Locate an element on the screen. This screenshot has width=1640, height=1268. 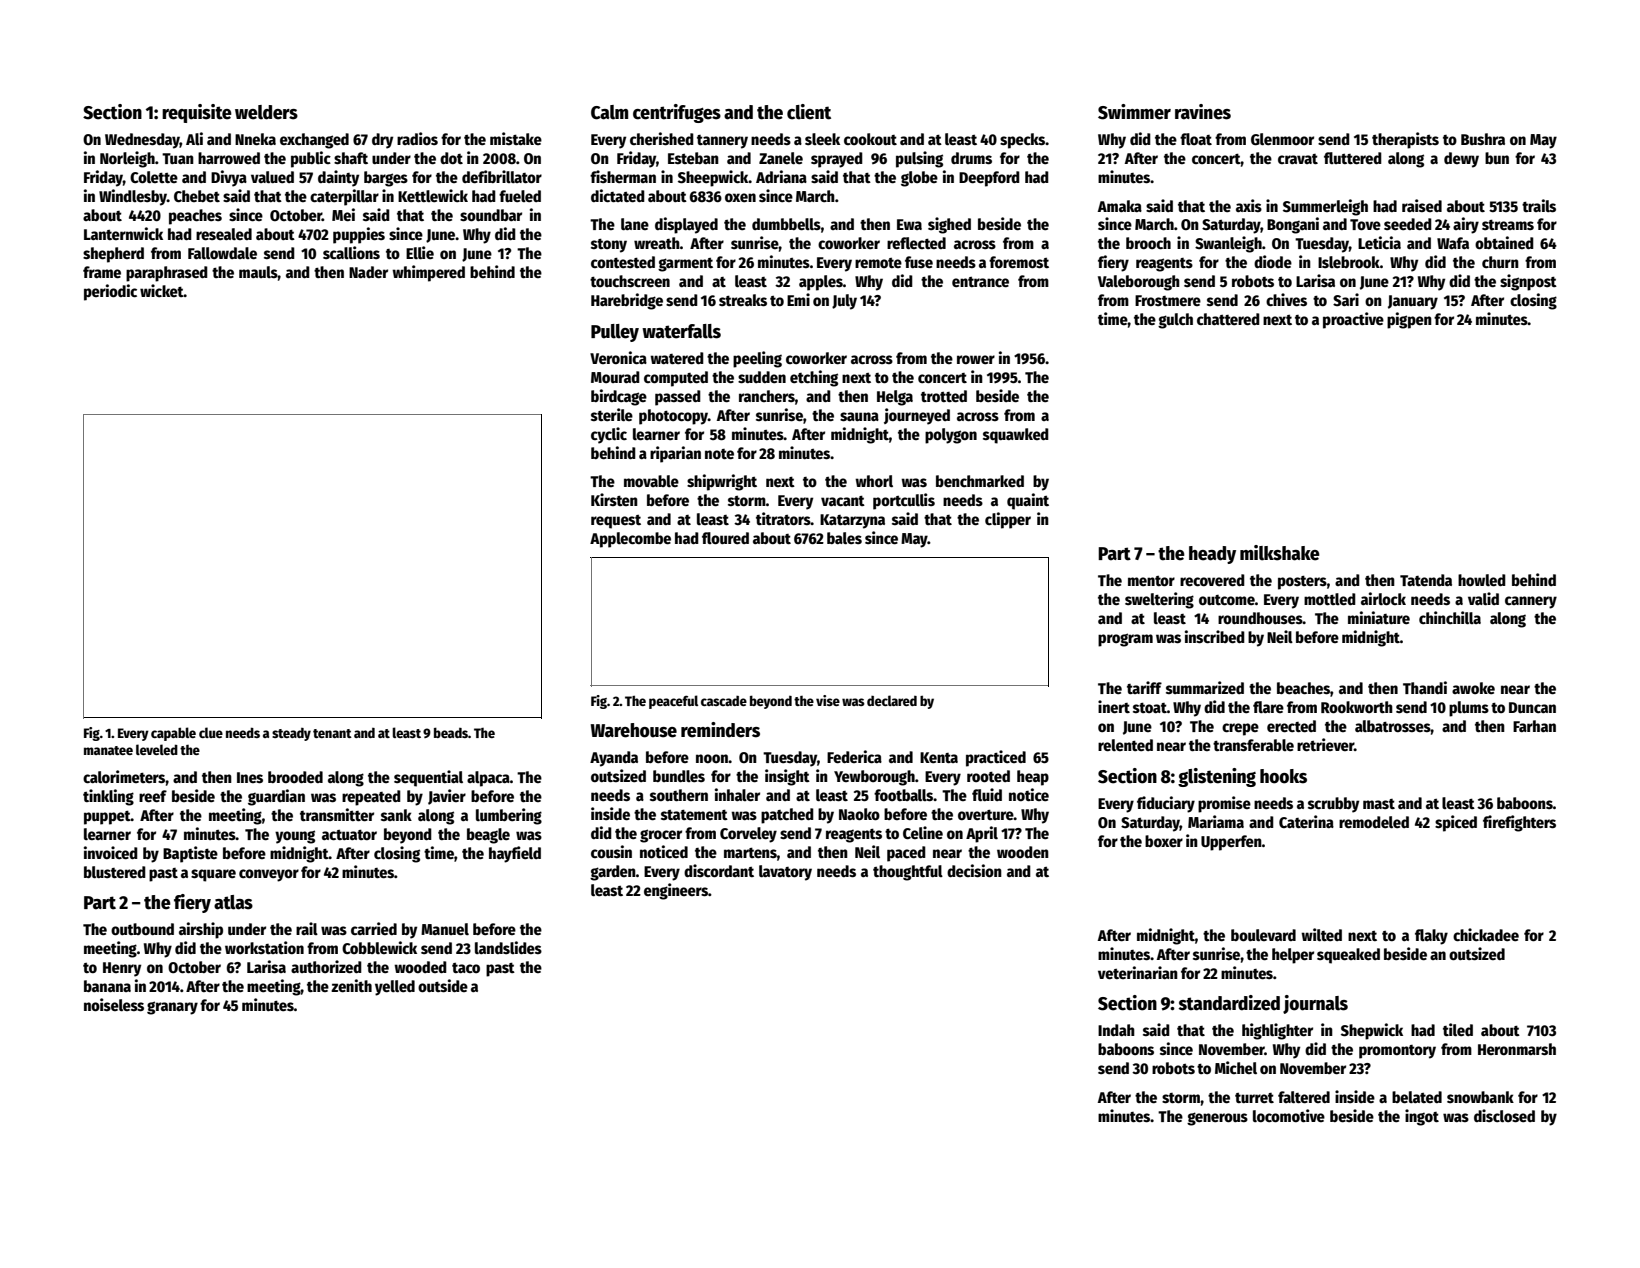
manatee is located at coordinates (108, 750).
